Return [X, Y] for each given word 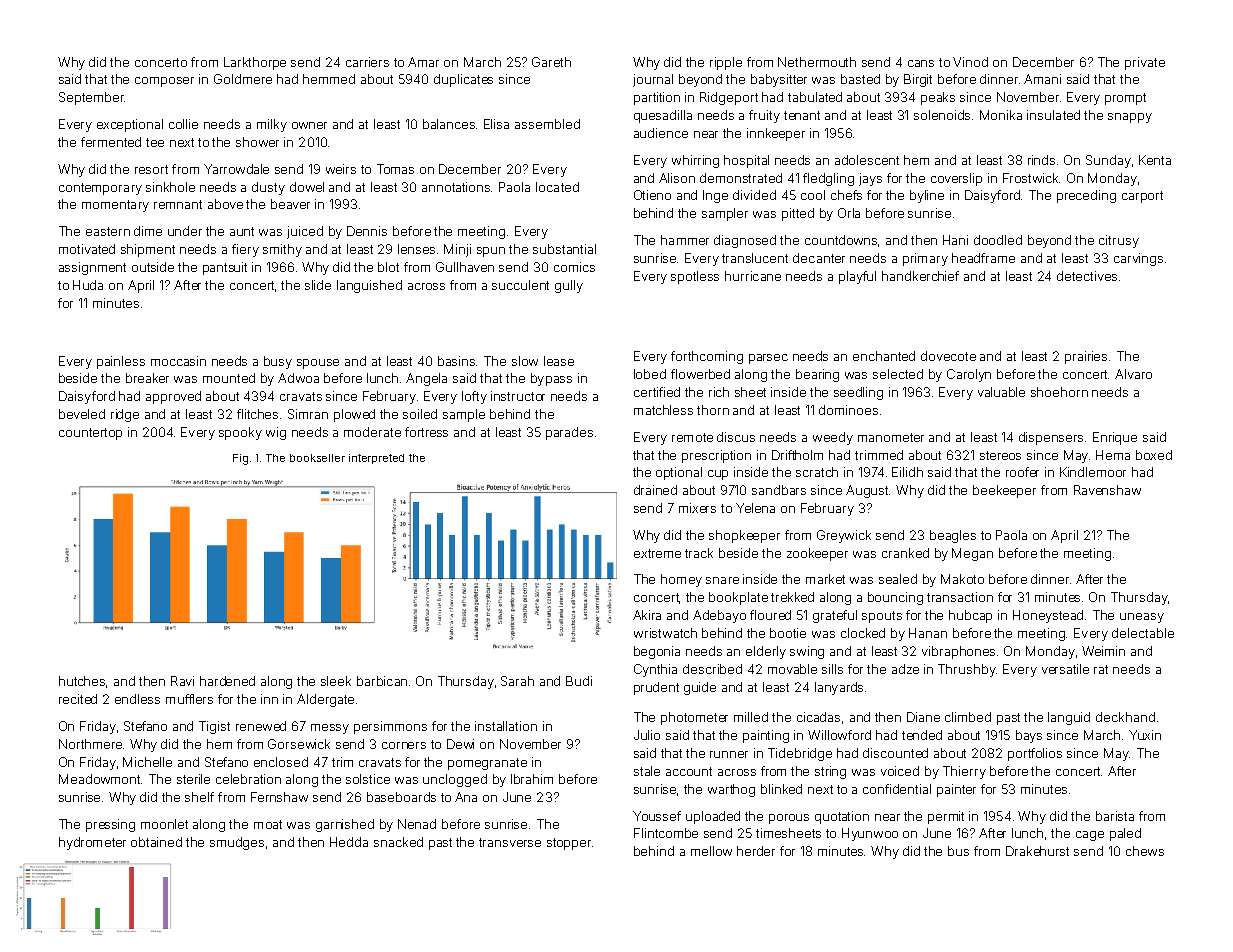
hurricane [753, 276]
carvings [1138, 259]
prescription [716, 456]
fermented [111, 142]
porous [789, 819]
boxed [1154, 455]
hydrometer [92, 843]
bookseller [317, 458]
